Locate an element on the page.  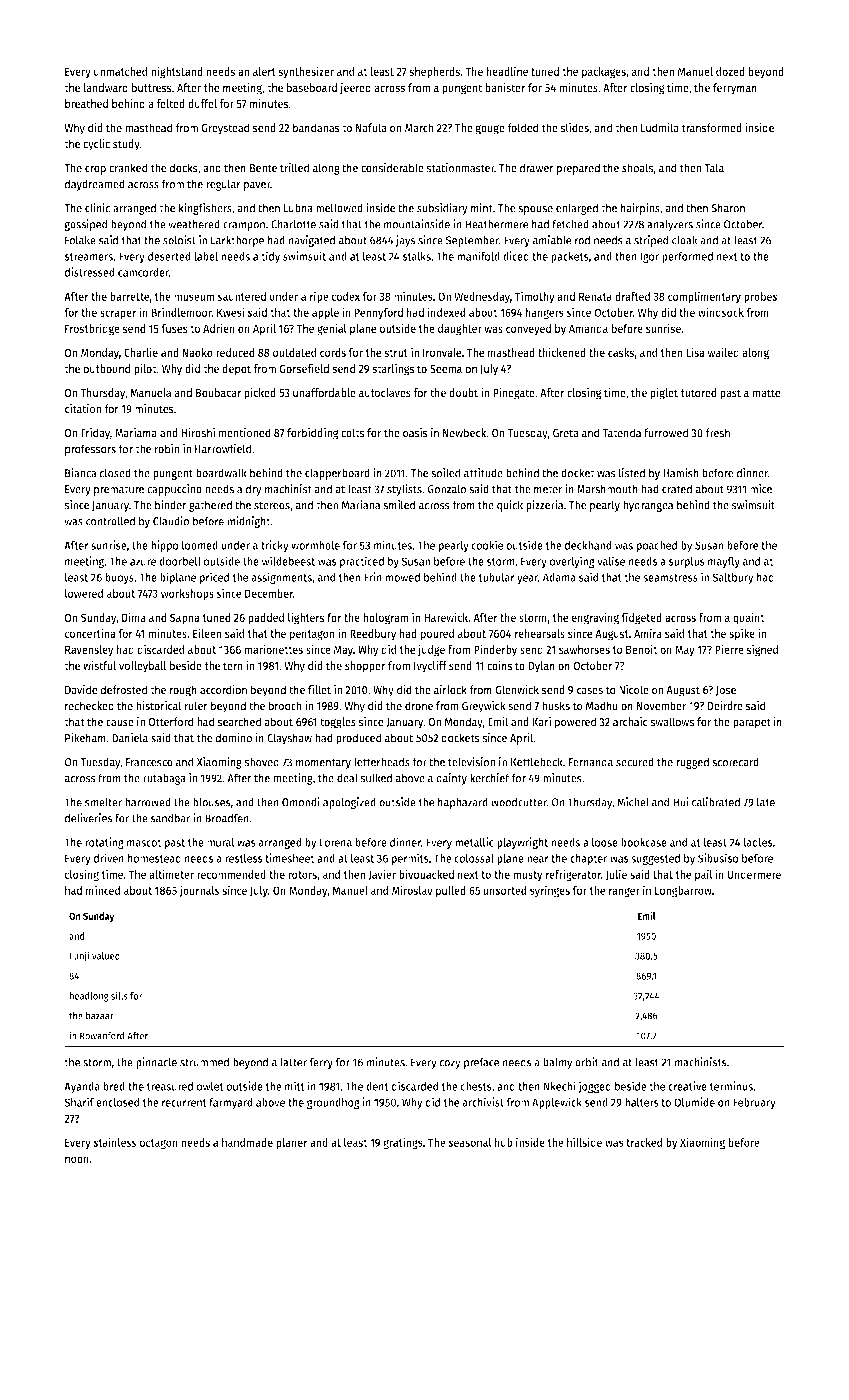
clapperboard is located at coordinates (337, 474).
